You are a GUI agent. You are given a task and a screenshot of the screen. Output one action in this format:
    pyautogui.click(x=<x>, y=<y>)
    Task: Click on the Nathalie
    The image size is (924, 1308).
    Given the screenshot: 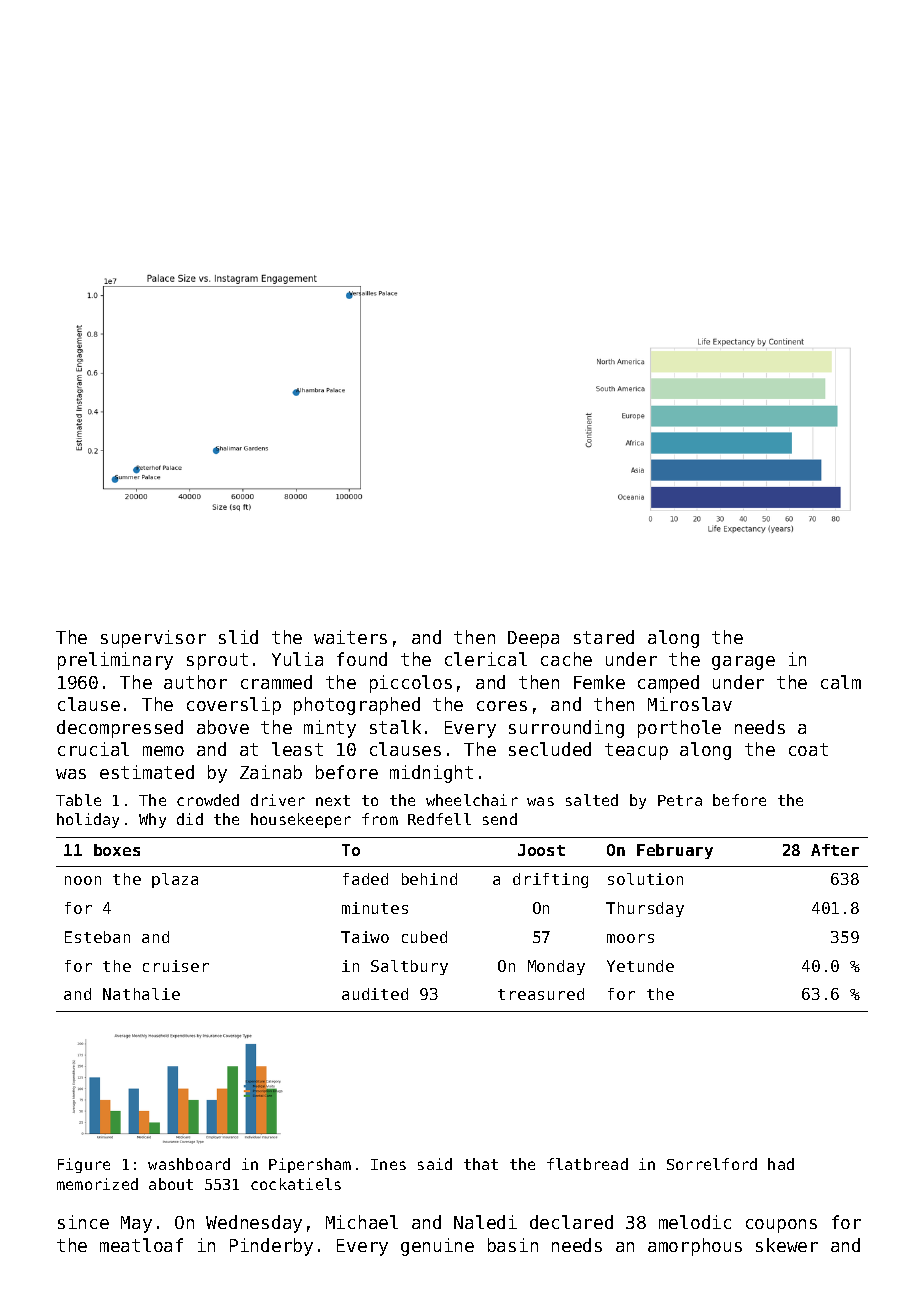 What is the action you would take?
    pyautogui.click(x=141, y=994)
